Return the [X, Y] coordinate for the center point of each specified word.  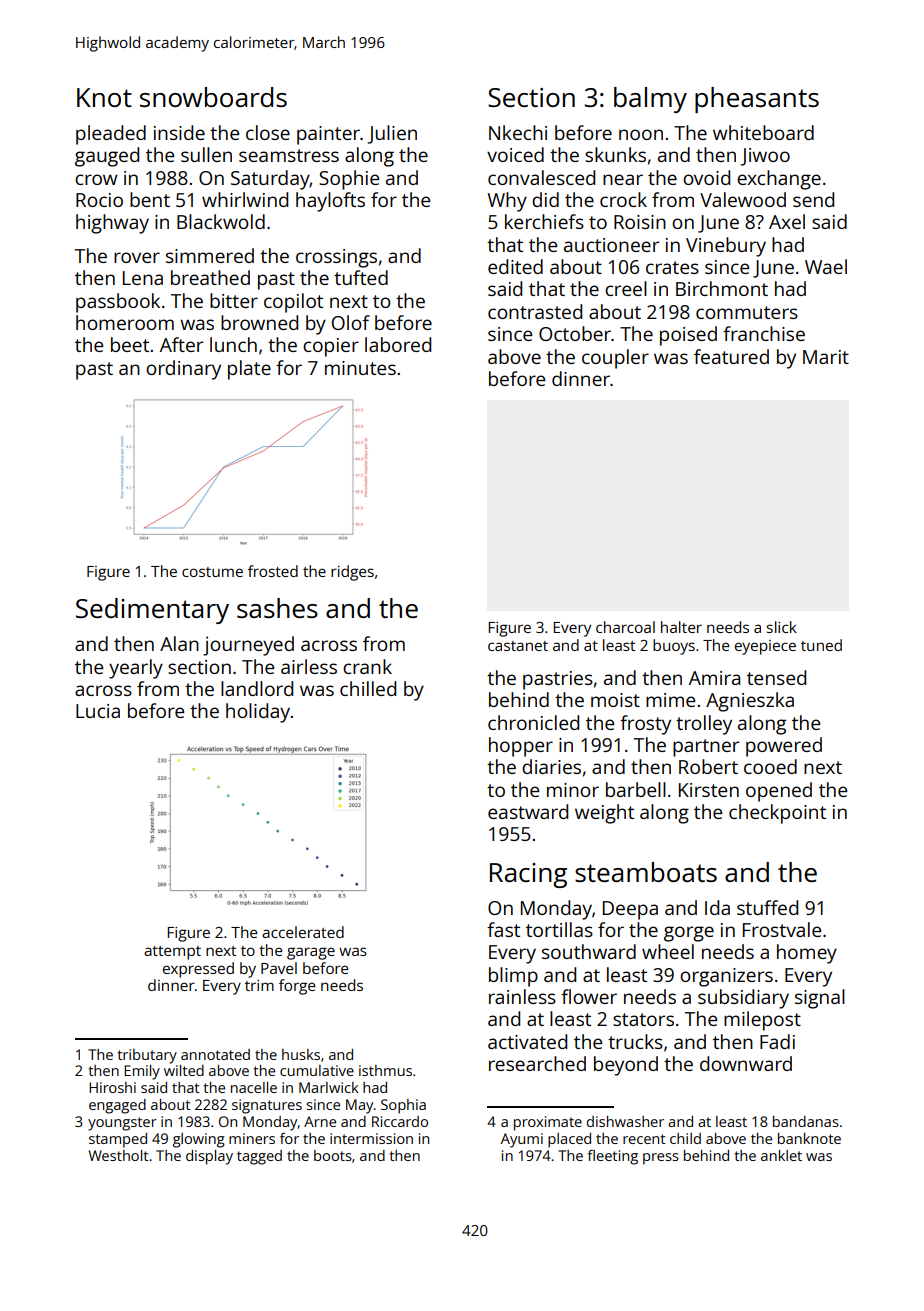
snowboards [213, 97]
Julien [392, 134]
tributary [147, 1056]
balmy [650, 100]
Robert [708, 766]
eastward [528, 811]
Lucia [98, 711]
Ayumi [522, 1140]
